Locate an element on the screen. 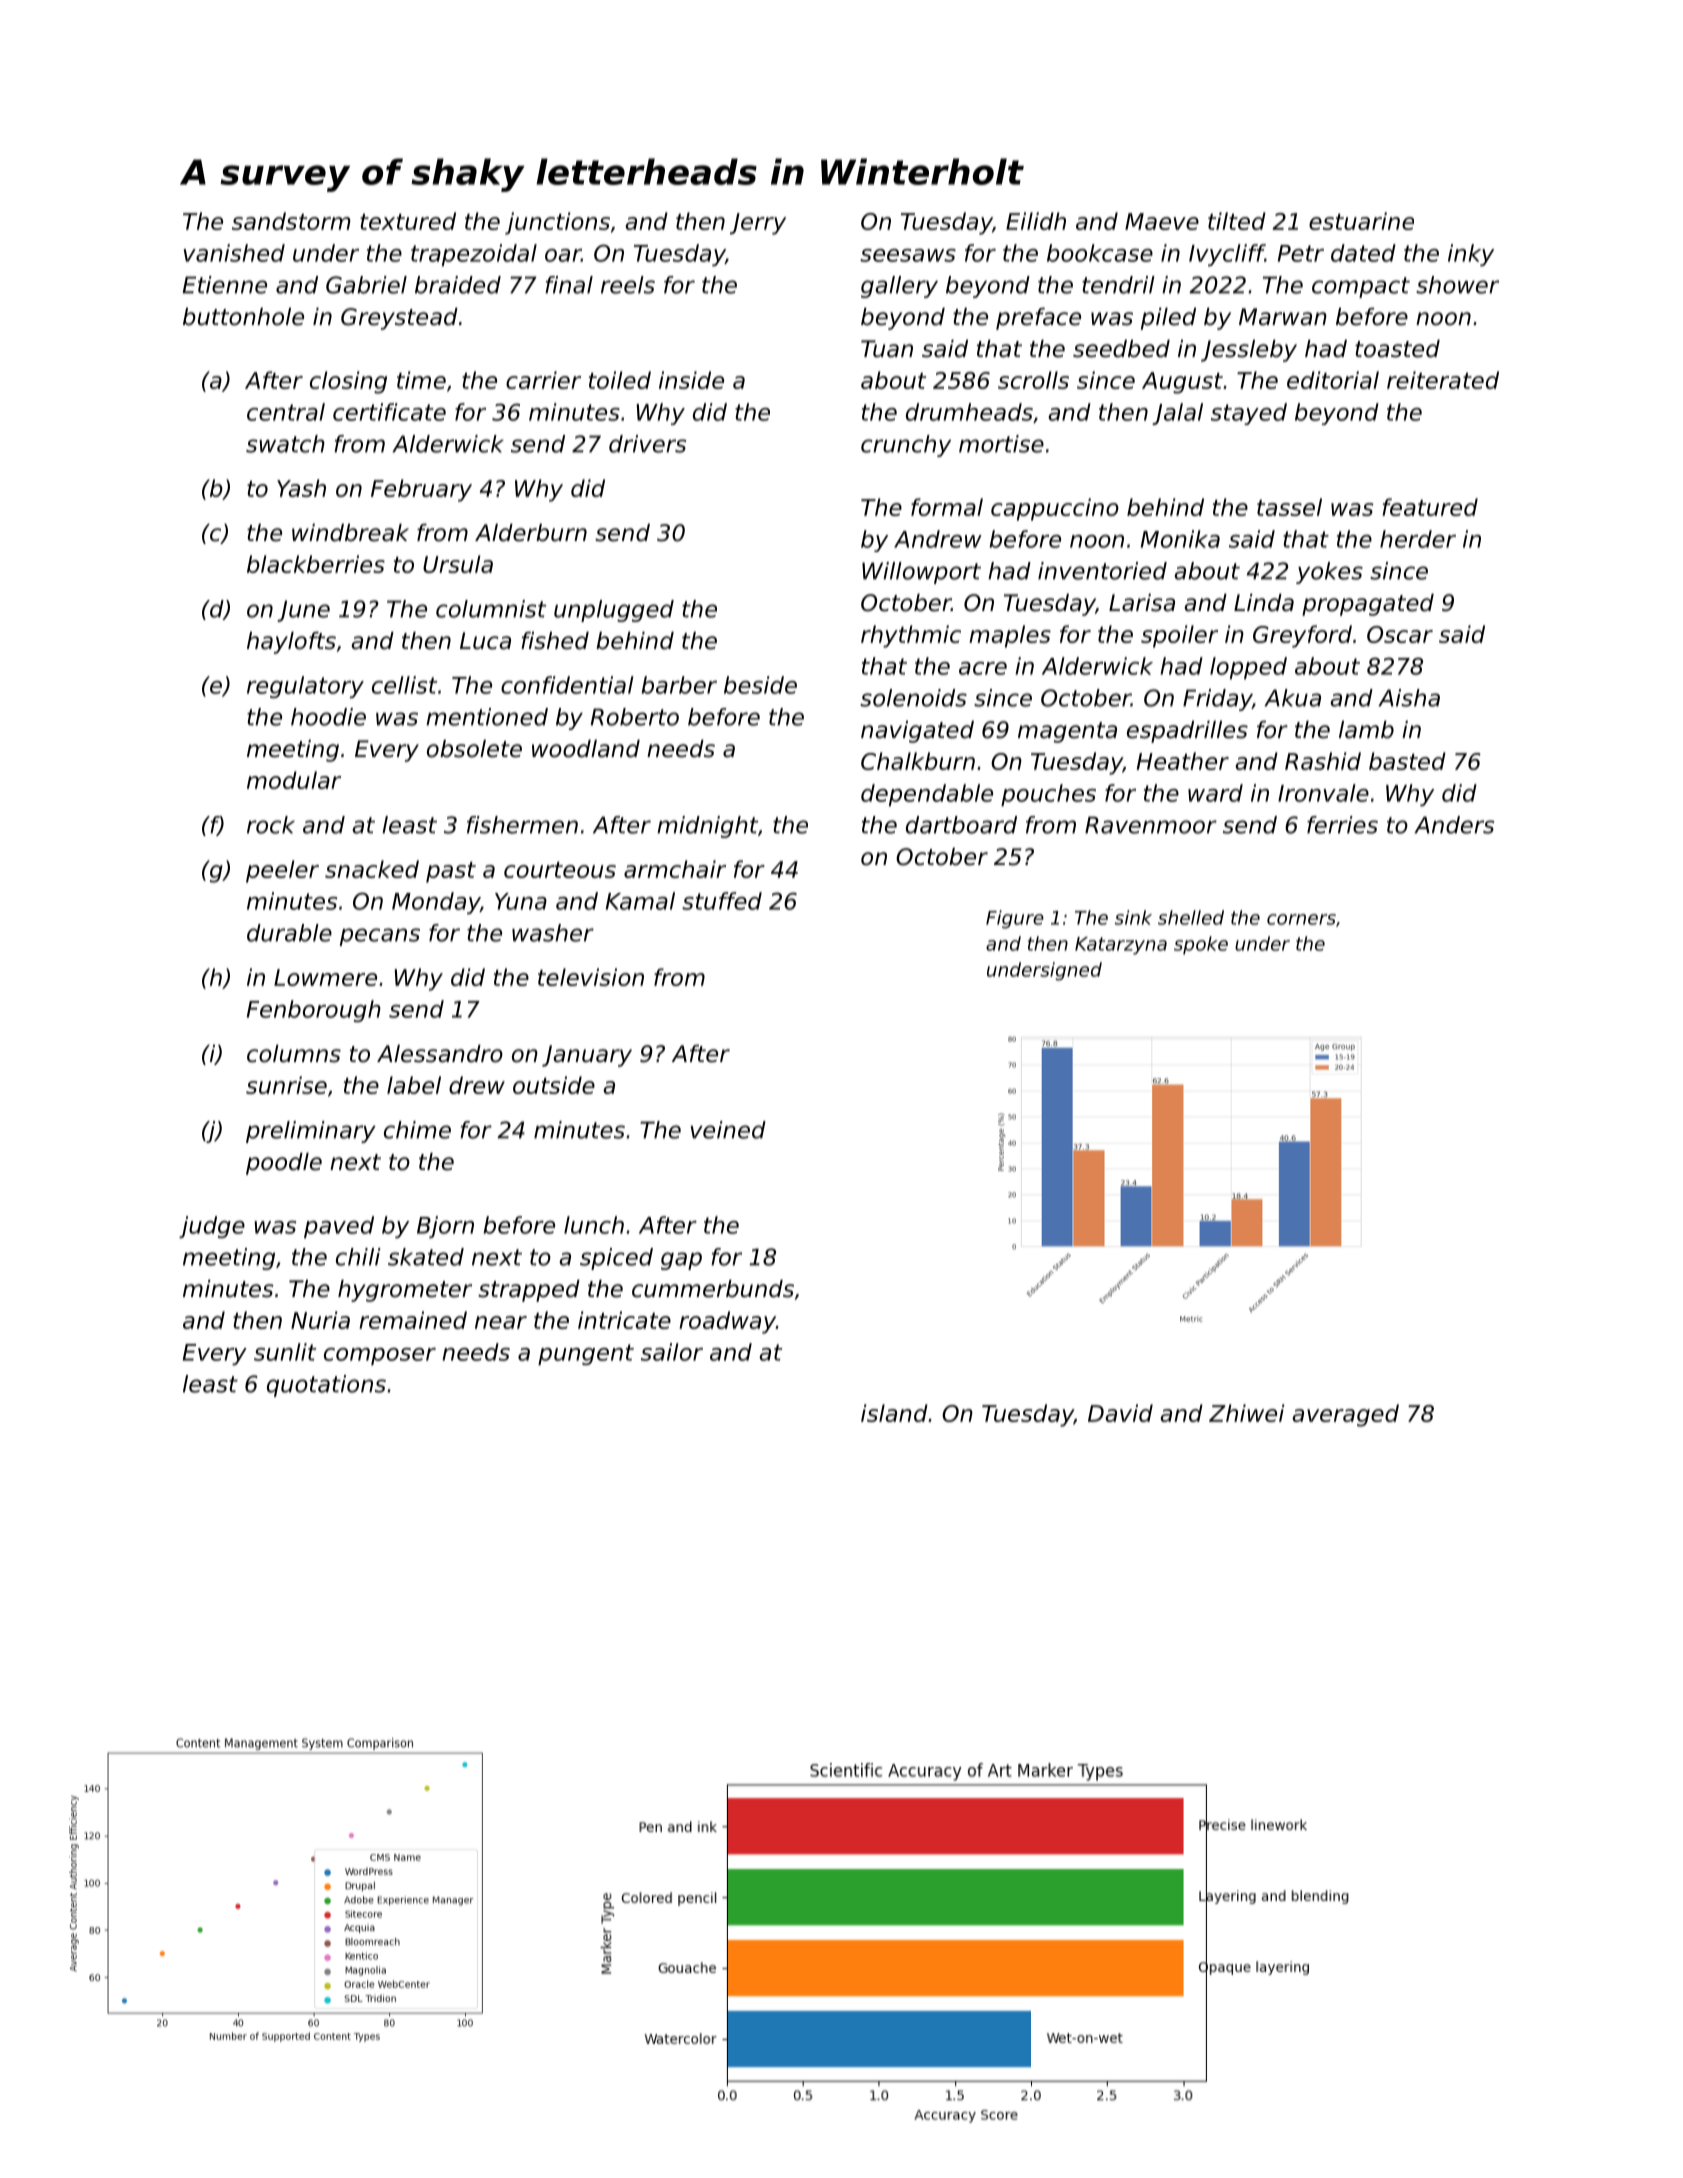  Fenborough is located at coordinates (314, 1011).
